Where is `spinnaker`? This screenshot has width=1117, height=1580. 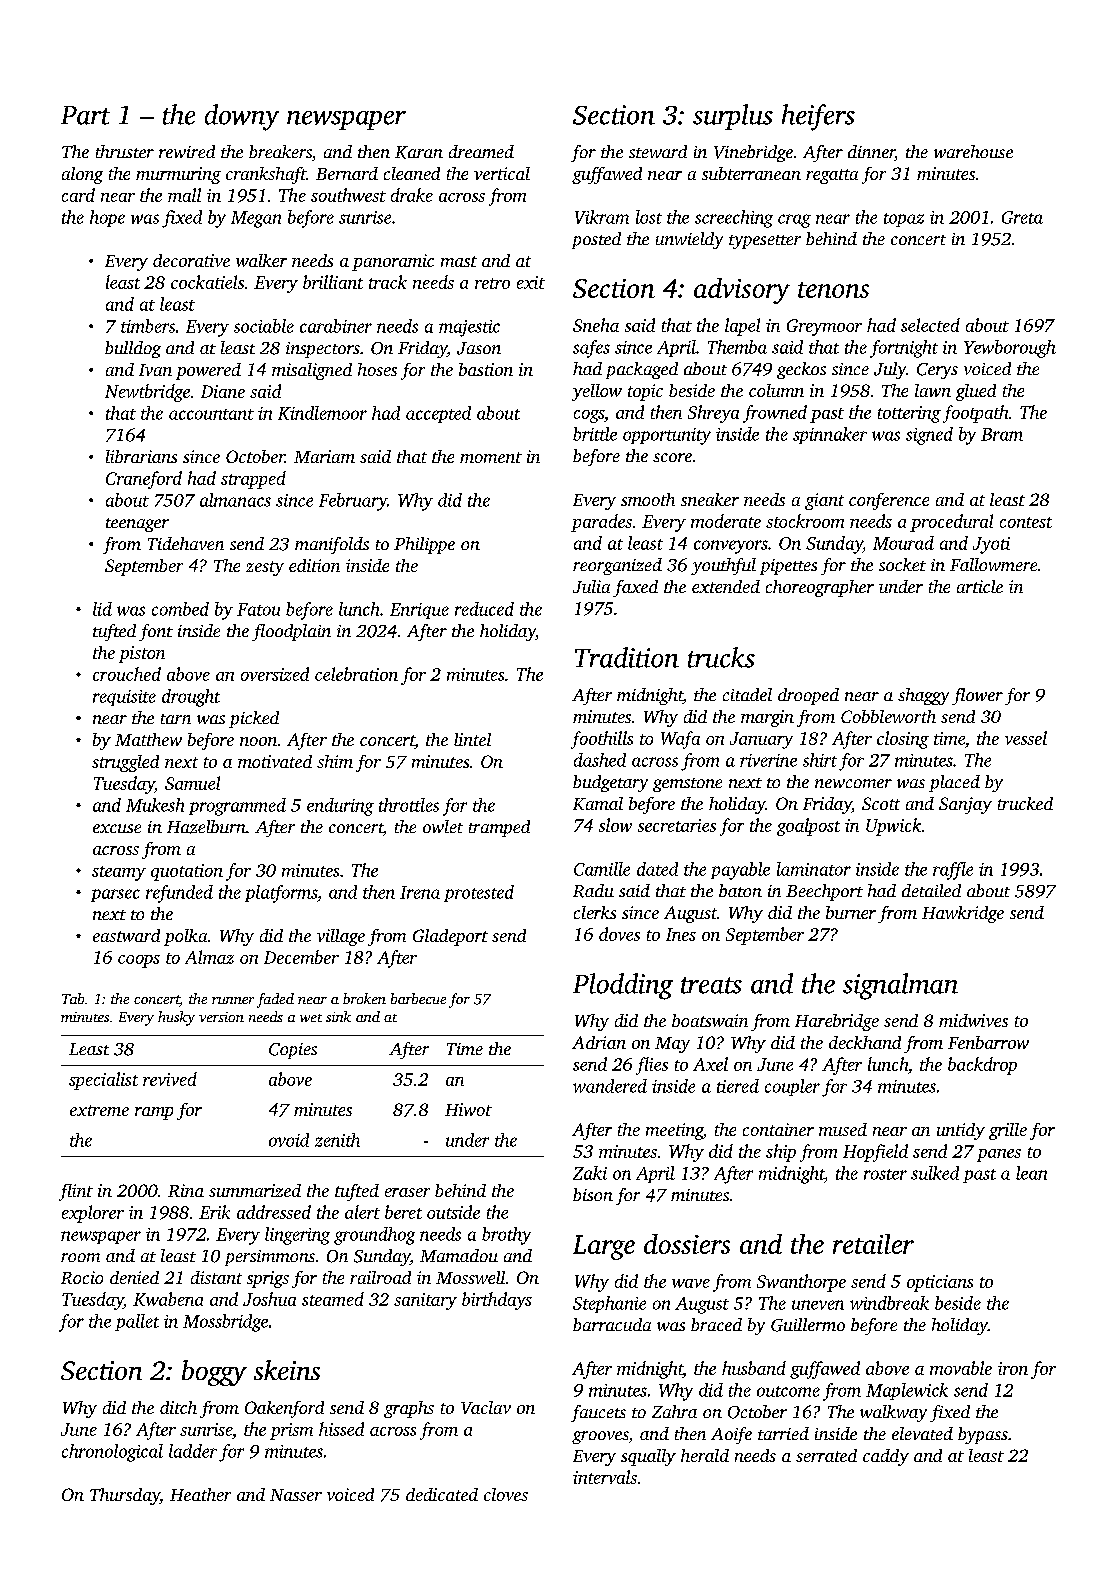
spinnaker is located at coordinates (830, 435).
